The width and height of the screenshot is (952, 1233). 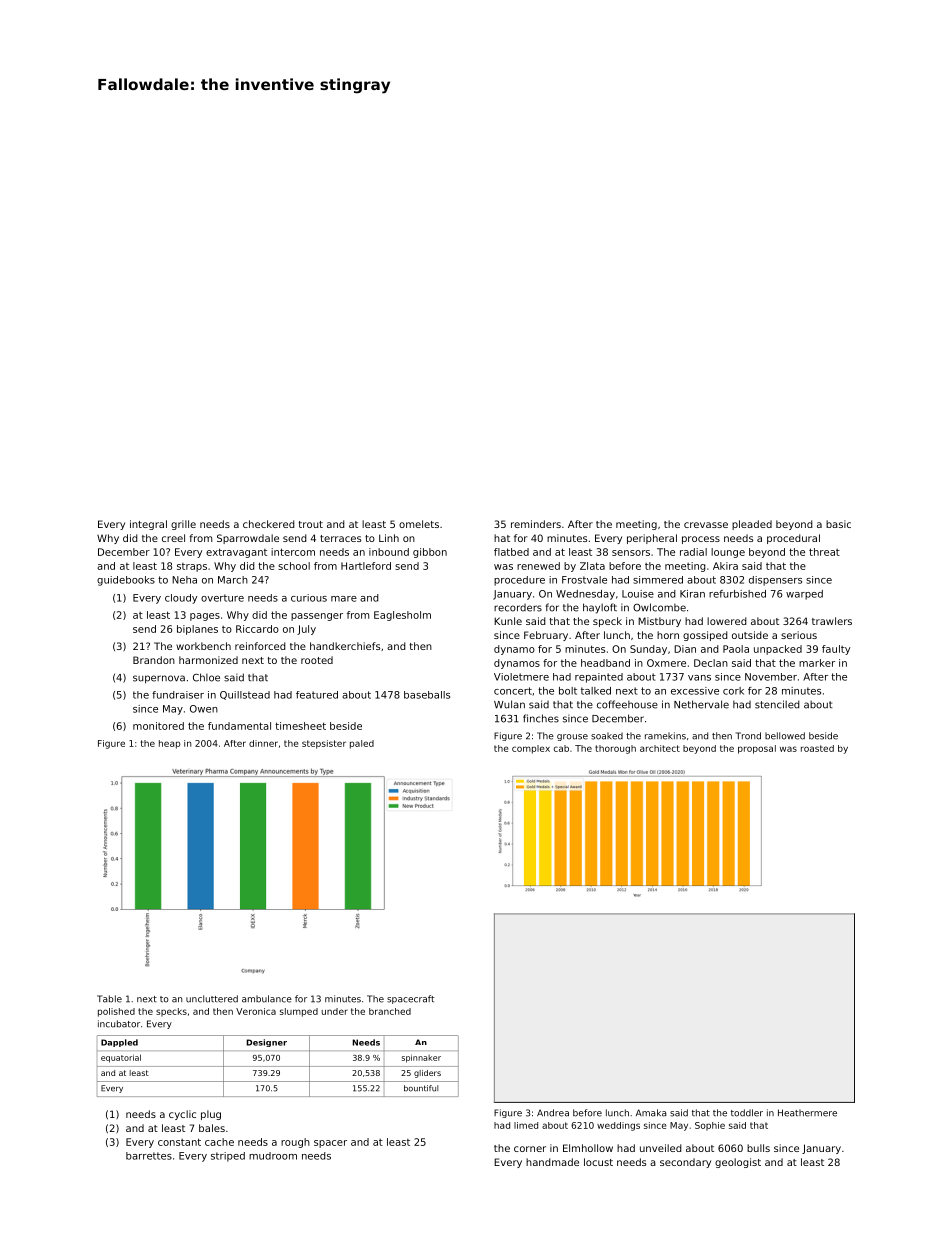 I want to click on barrettes, so click(x=149, y=1156).
